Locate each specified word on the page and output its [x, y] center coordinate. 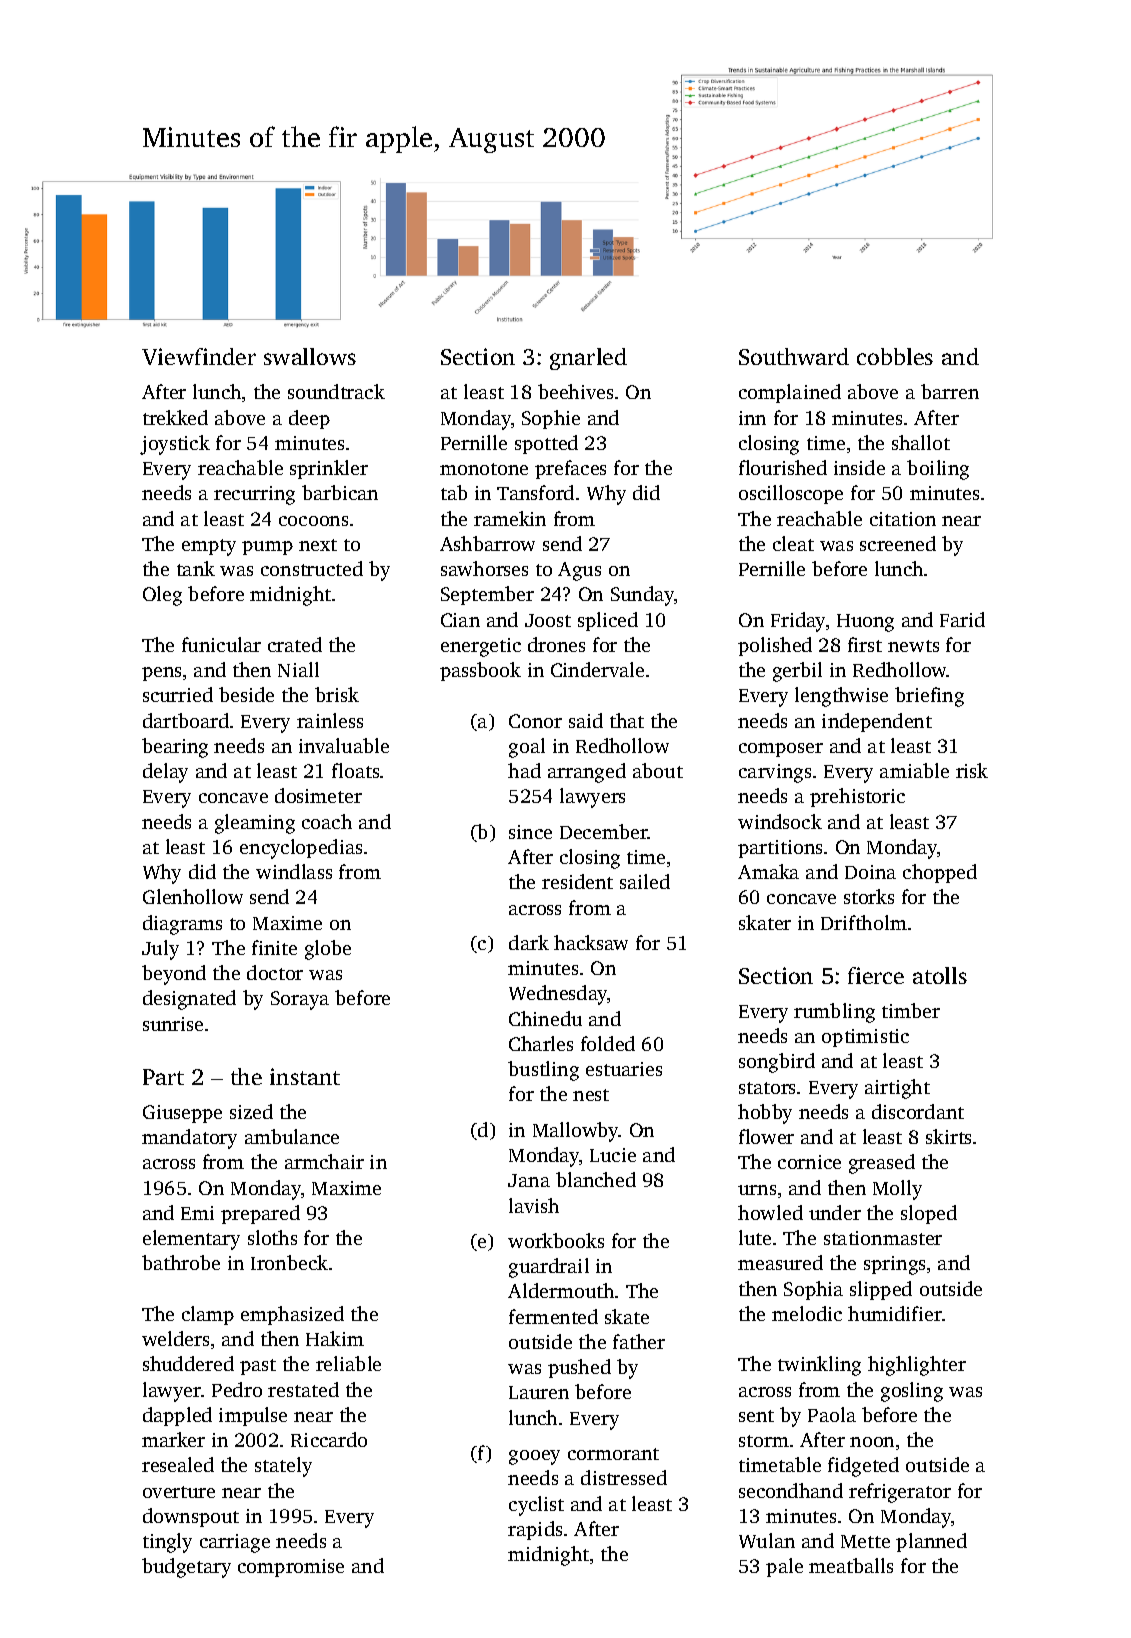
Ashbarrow [487, 543]
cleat [793, 543]
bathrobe [181, 1262]
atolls [940, 975]
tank [196, 568]
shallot [921, 442]
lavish [534, 1205]
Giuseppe [182, 1114]
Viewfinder [199, 356]
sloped [929, 1214]
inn [752, 418]
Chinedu [545, 1018]
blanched [596, 1179]
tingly [167, 1543]
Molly [897, 1190]
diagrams [182, 925]
